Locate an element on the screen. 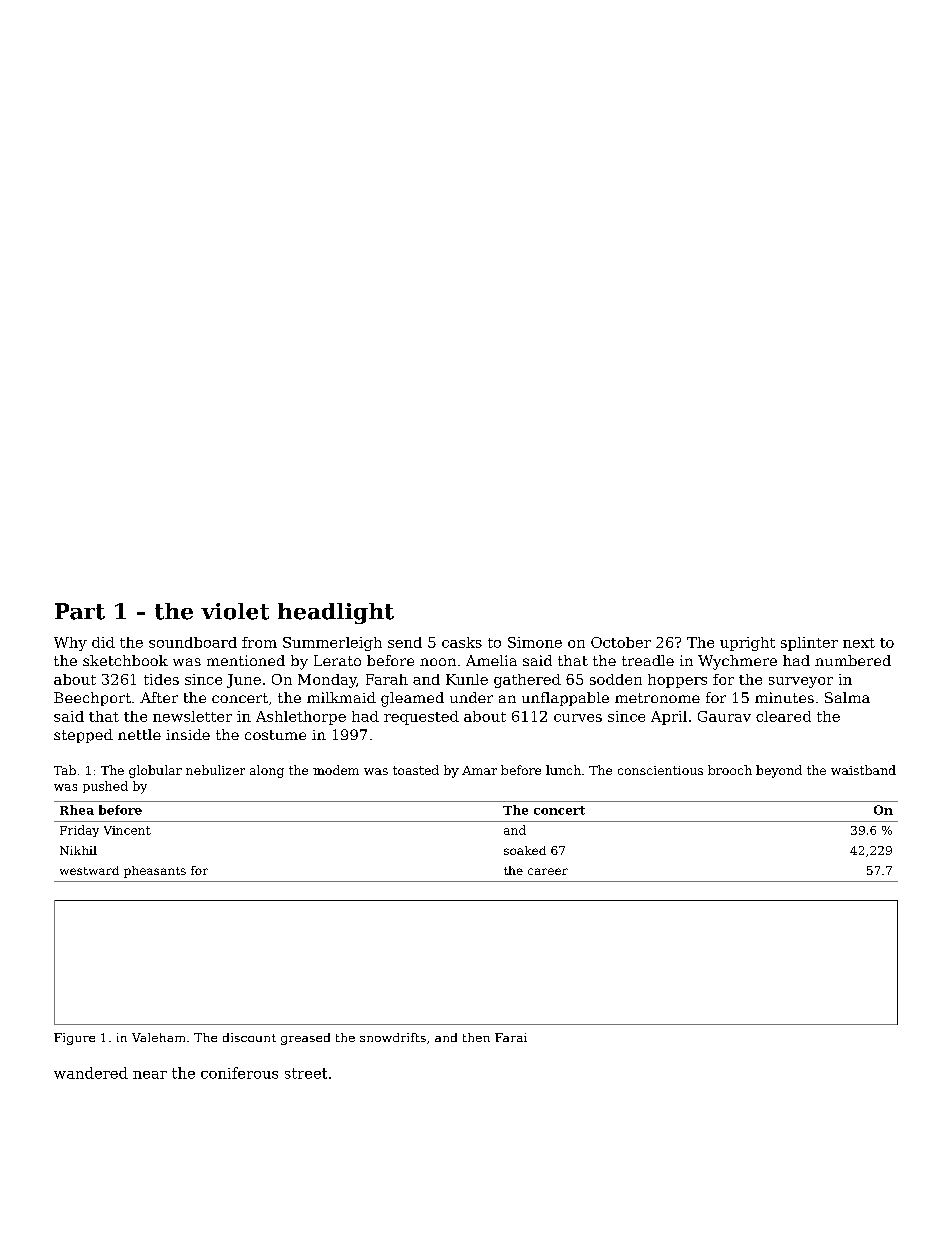 Image resolution: width=952 pixels, height=1233 pixels. Why is located at coordinates (70, 644).
